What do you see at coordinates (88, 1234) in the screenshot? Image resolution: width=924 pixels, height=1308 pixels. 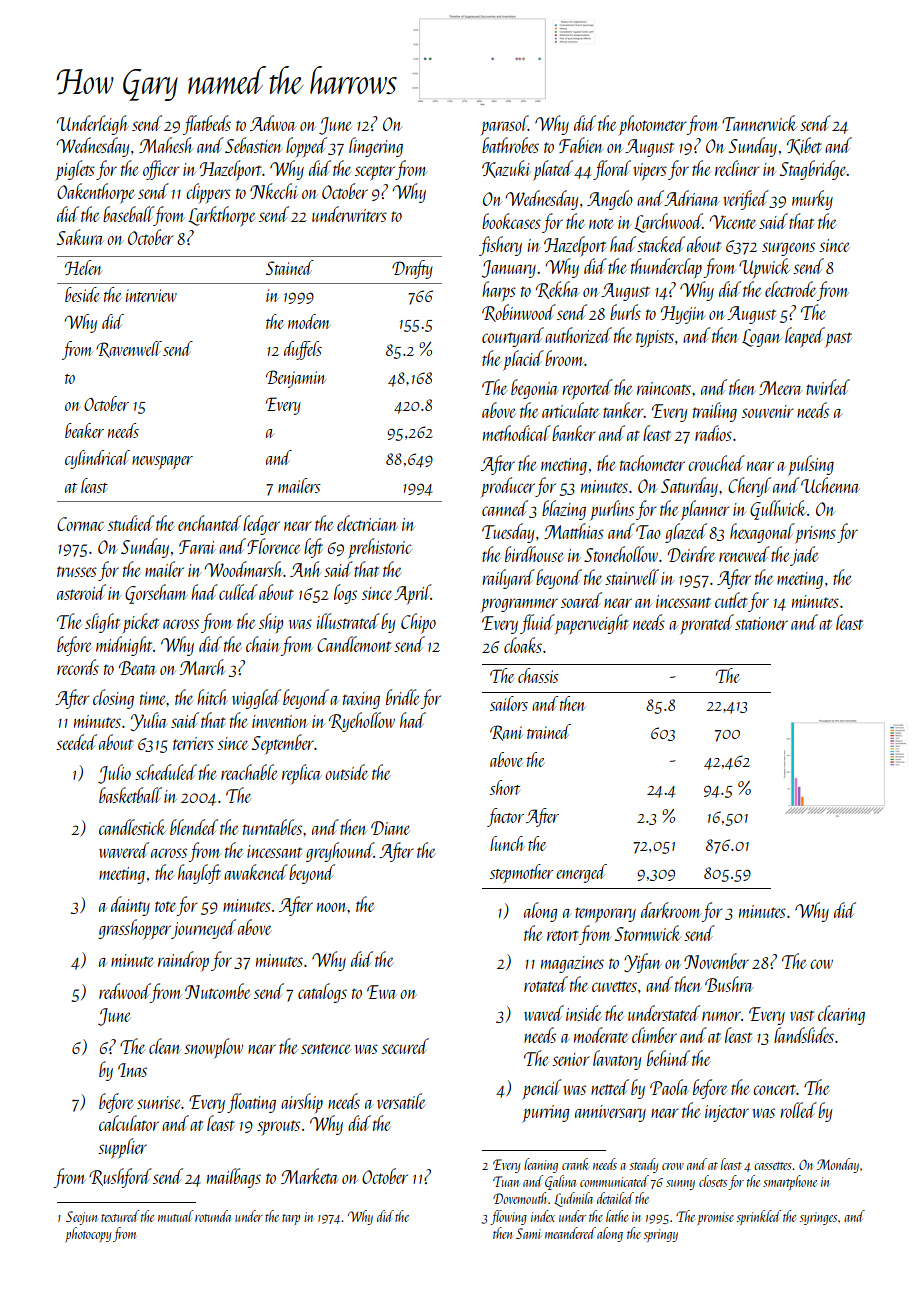 I see `photocopy` at bounding box center [88, 1234].
